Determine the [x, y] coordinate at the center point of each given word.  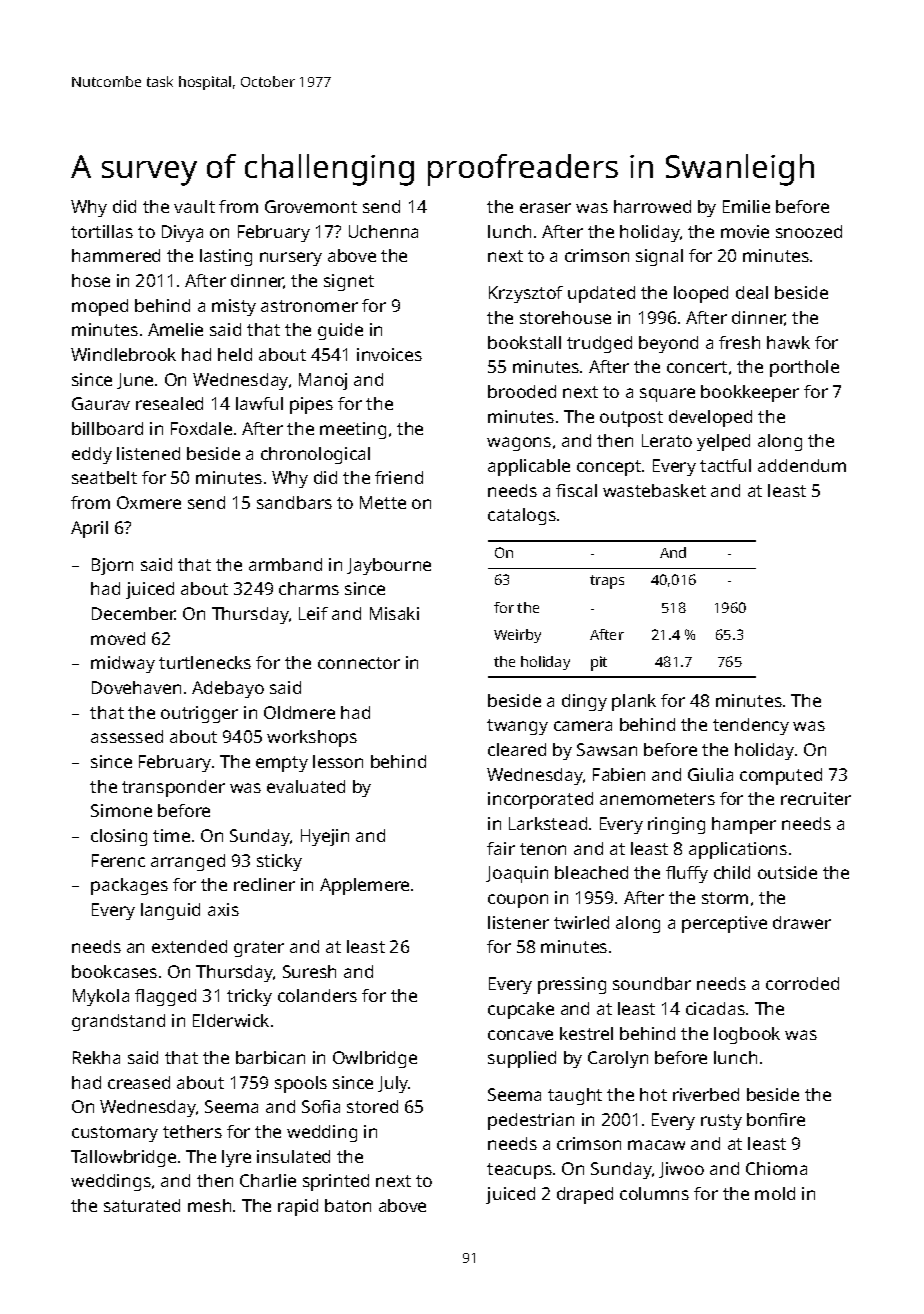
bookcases [114, 971]
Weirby [517, 636]
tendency [751, 726]
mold [775, 1193]
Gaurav [101, 403]
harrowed [652, 206]
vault [194, 206]
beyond [668, 344]
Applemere [364, 886]
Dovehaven [136, 687]
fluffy [687, 874]
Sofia [321, 1106]
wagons [519, 444]
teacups [519, 1171]
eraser [545, 208]
